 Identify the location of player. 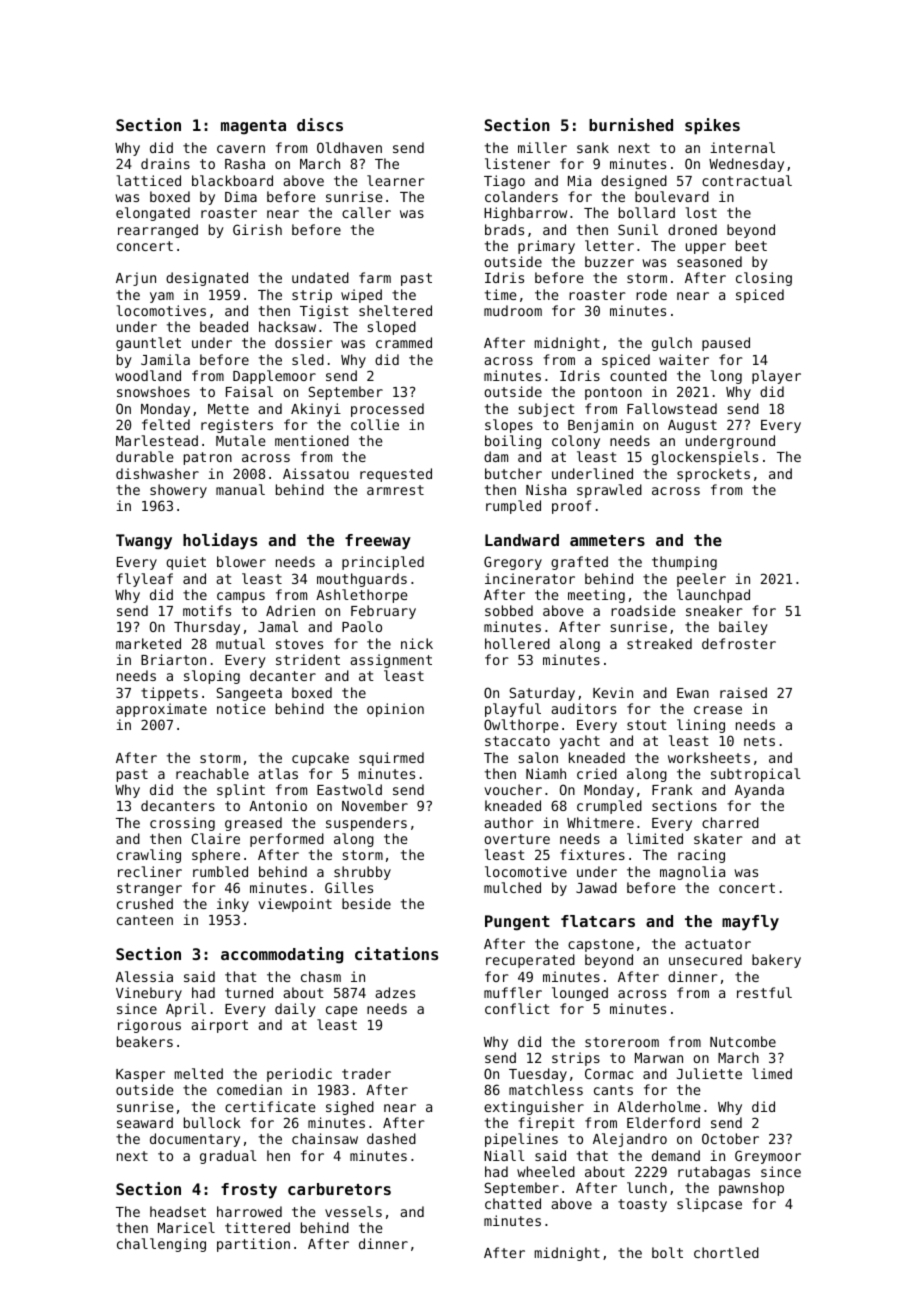
(776, 377).
